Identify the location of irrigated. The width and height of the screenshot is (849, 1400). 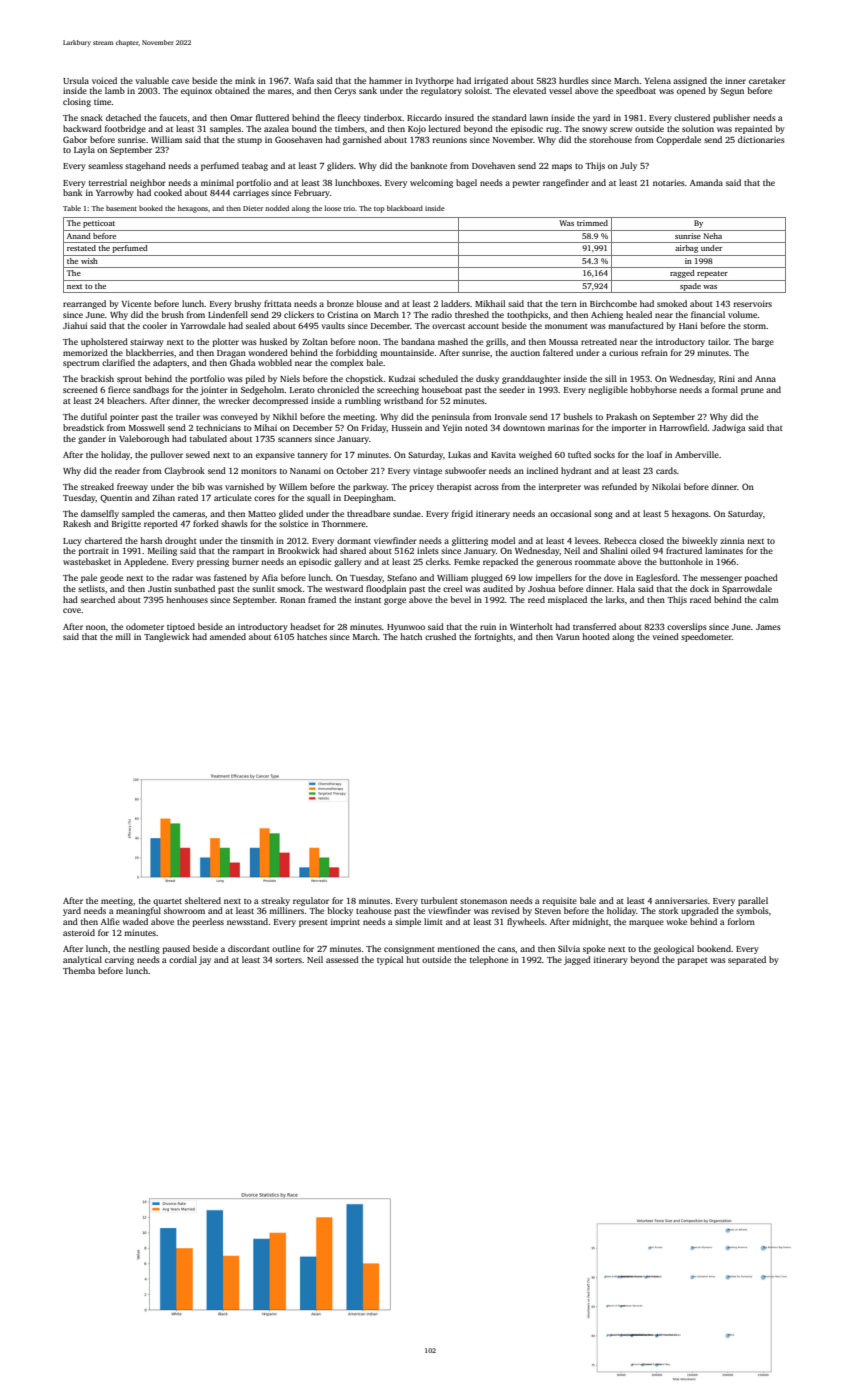
(491, 81).
